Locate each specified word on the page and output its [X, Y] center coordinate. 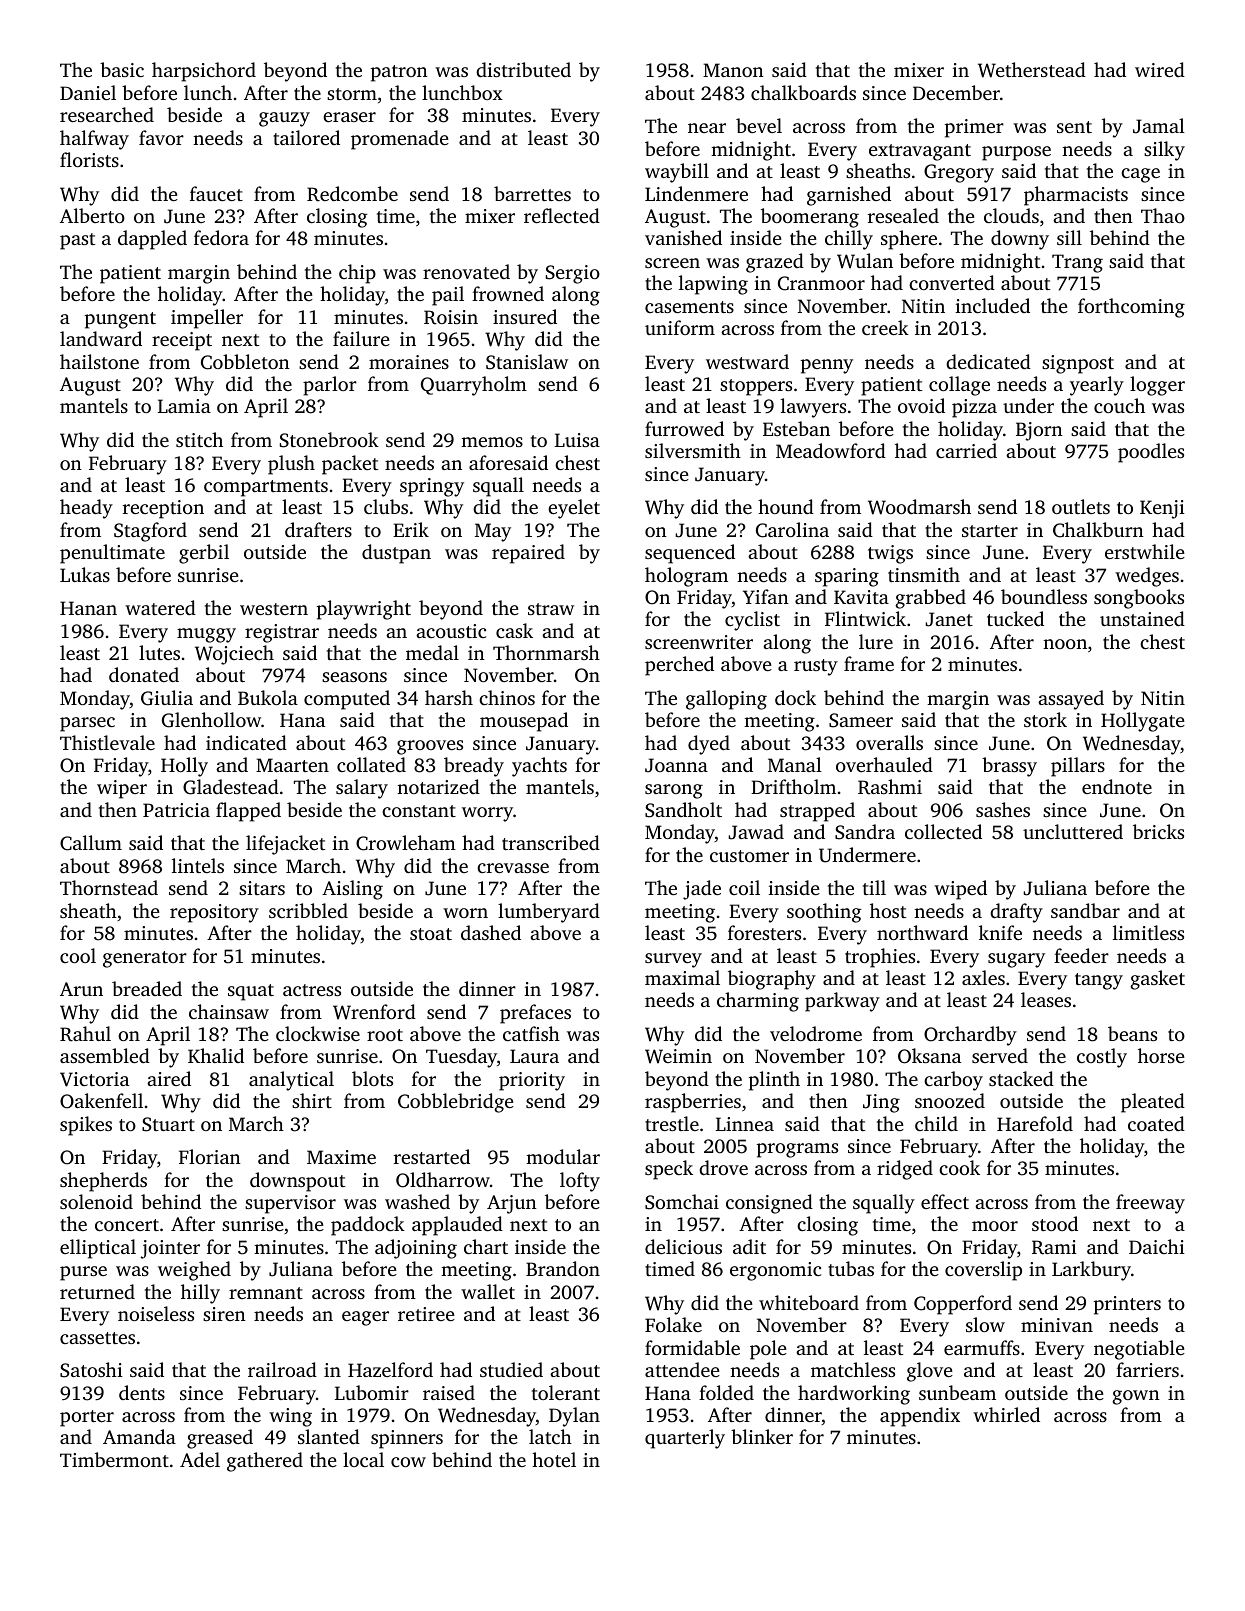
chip [357, 274]
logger [1157, 386]
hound [786, 506]
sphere [909, 240]
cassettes [97, 1338]
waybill [677, 173]
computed [347, 700]
